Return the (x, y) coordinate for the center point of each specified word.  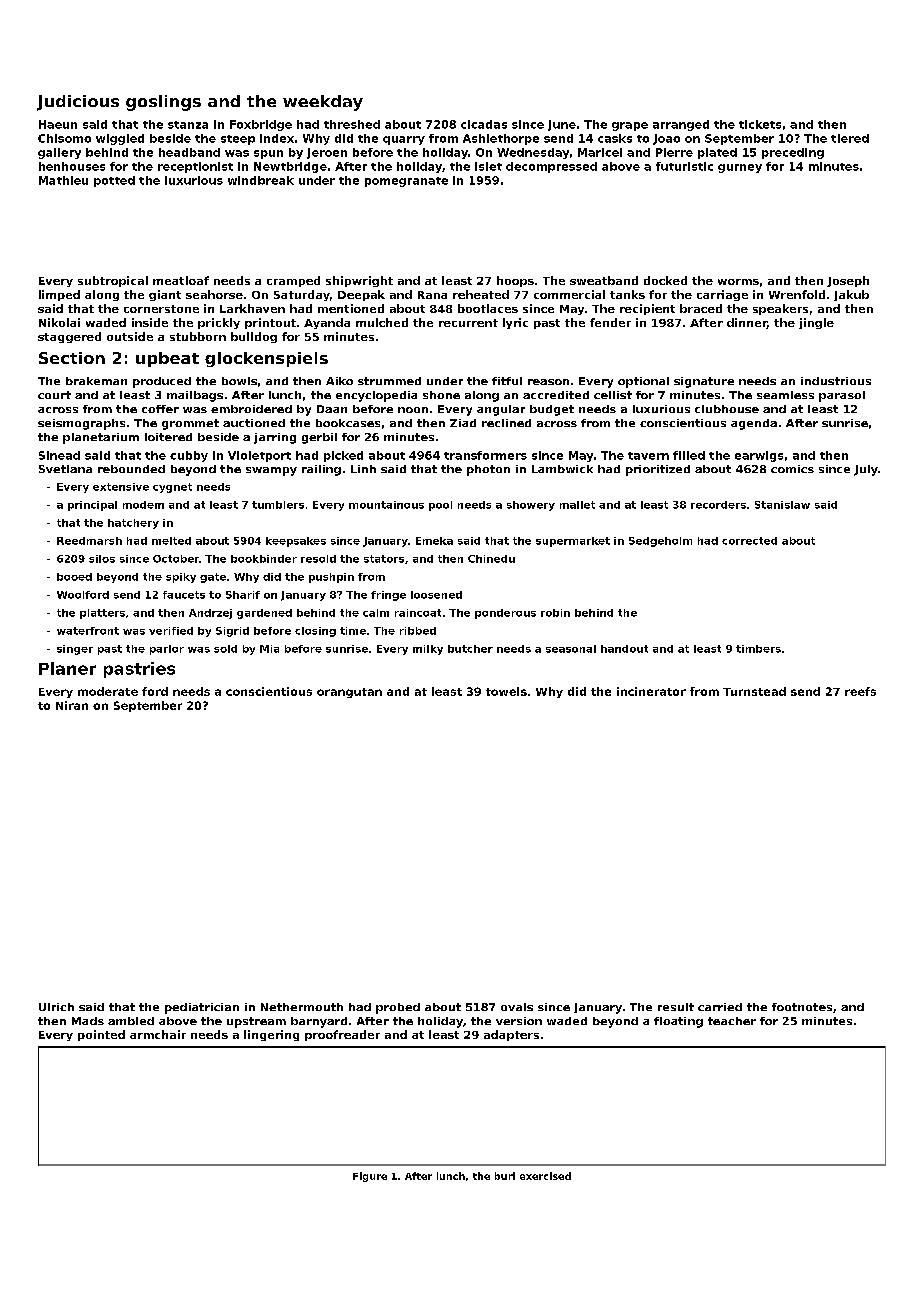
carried (720, 1007)
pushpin (331, 578)
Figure (370, 1177)
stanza (188, 125)
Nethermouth (302, 1007)
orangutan (349, 693)
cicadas (484, 124)
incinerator (651, 691)
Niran (72, 705)
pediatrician (202, 1008)
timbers (758, 649)
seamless (785, 395)
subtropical (113, 281)
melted (171, 541)
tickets (760, 124)
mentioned (351, 308)
